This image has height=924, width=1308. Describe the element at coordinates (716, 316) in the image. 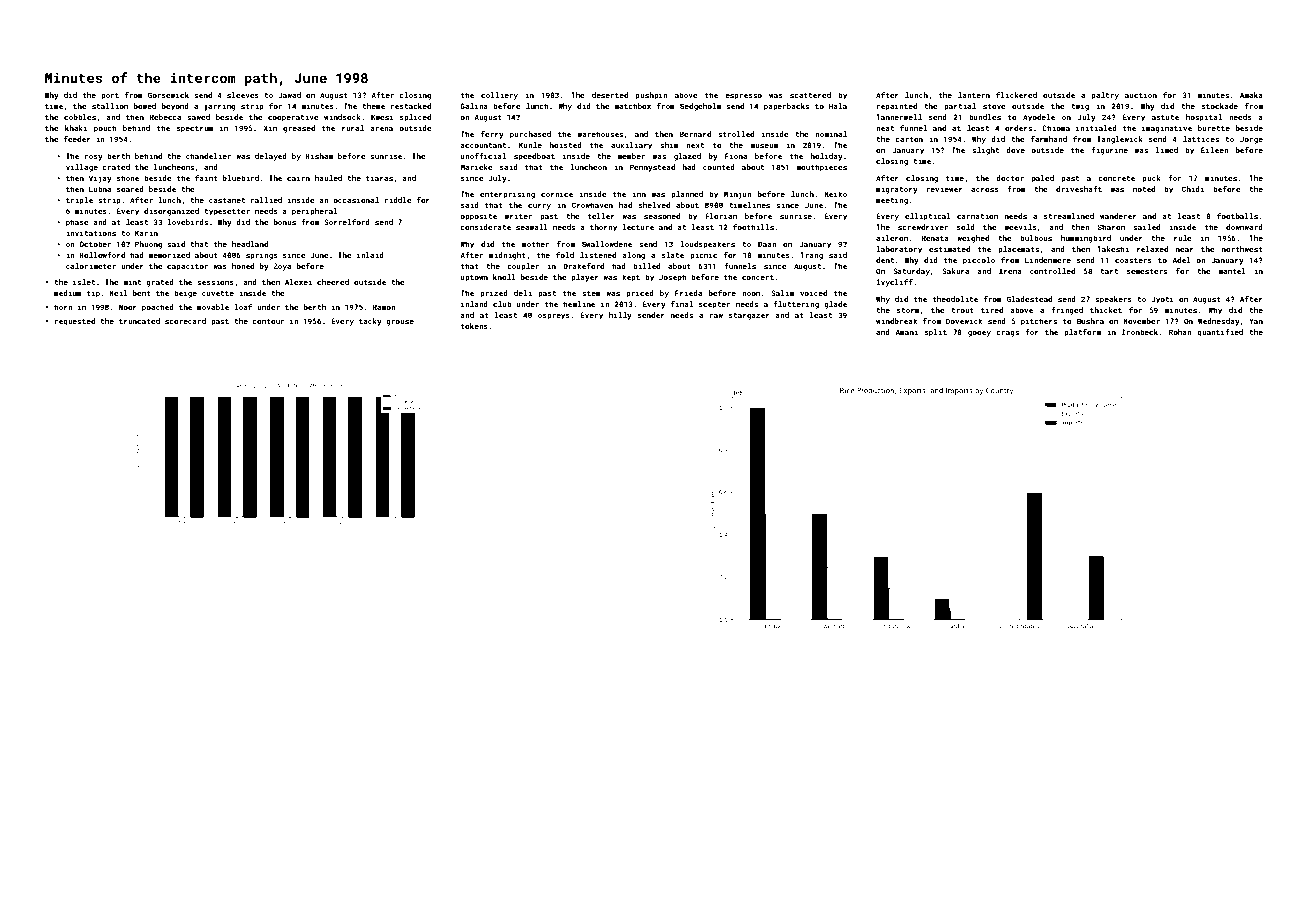

I see `raw` at that location.
